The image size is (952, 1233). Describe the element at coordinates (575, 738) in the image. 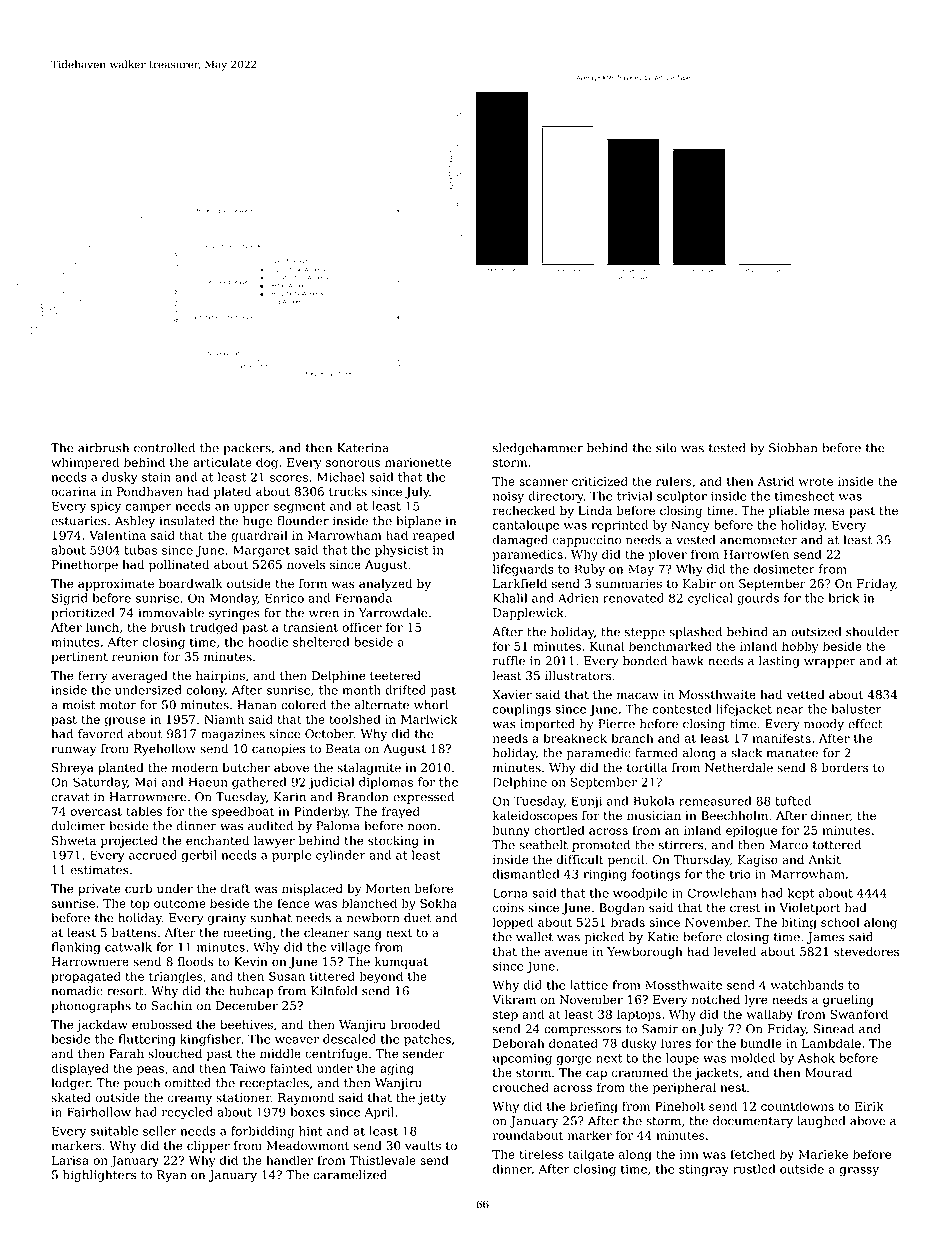

I see `breakneck` at that location.
